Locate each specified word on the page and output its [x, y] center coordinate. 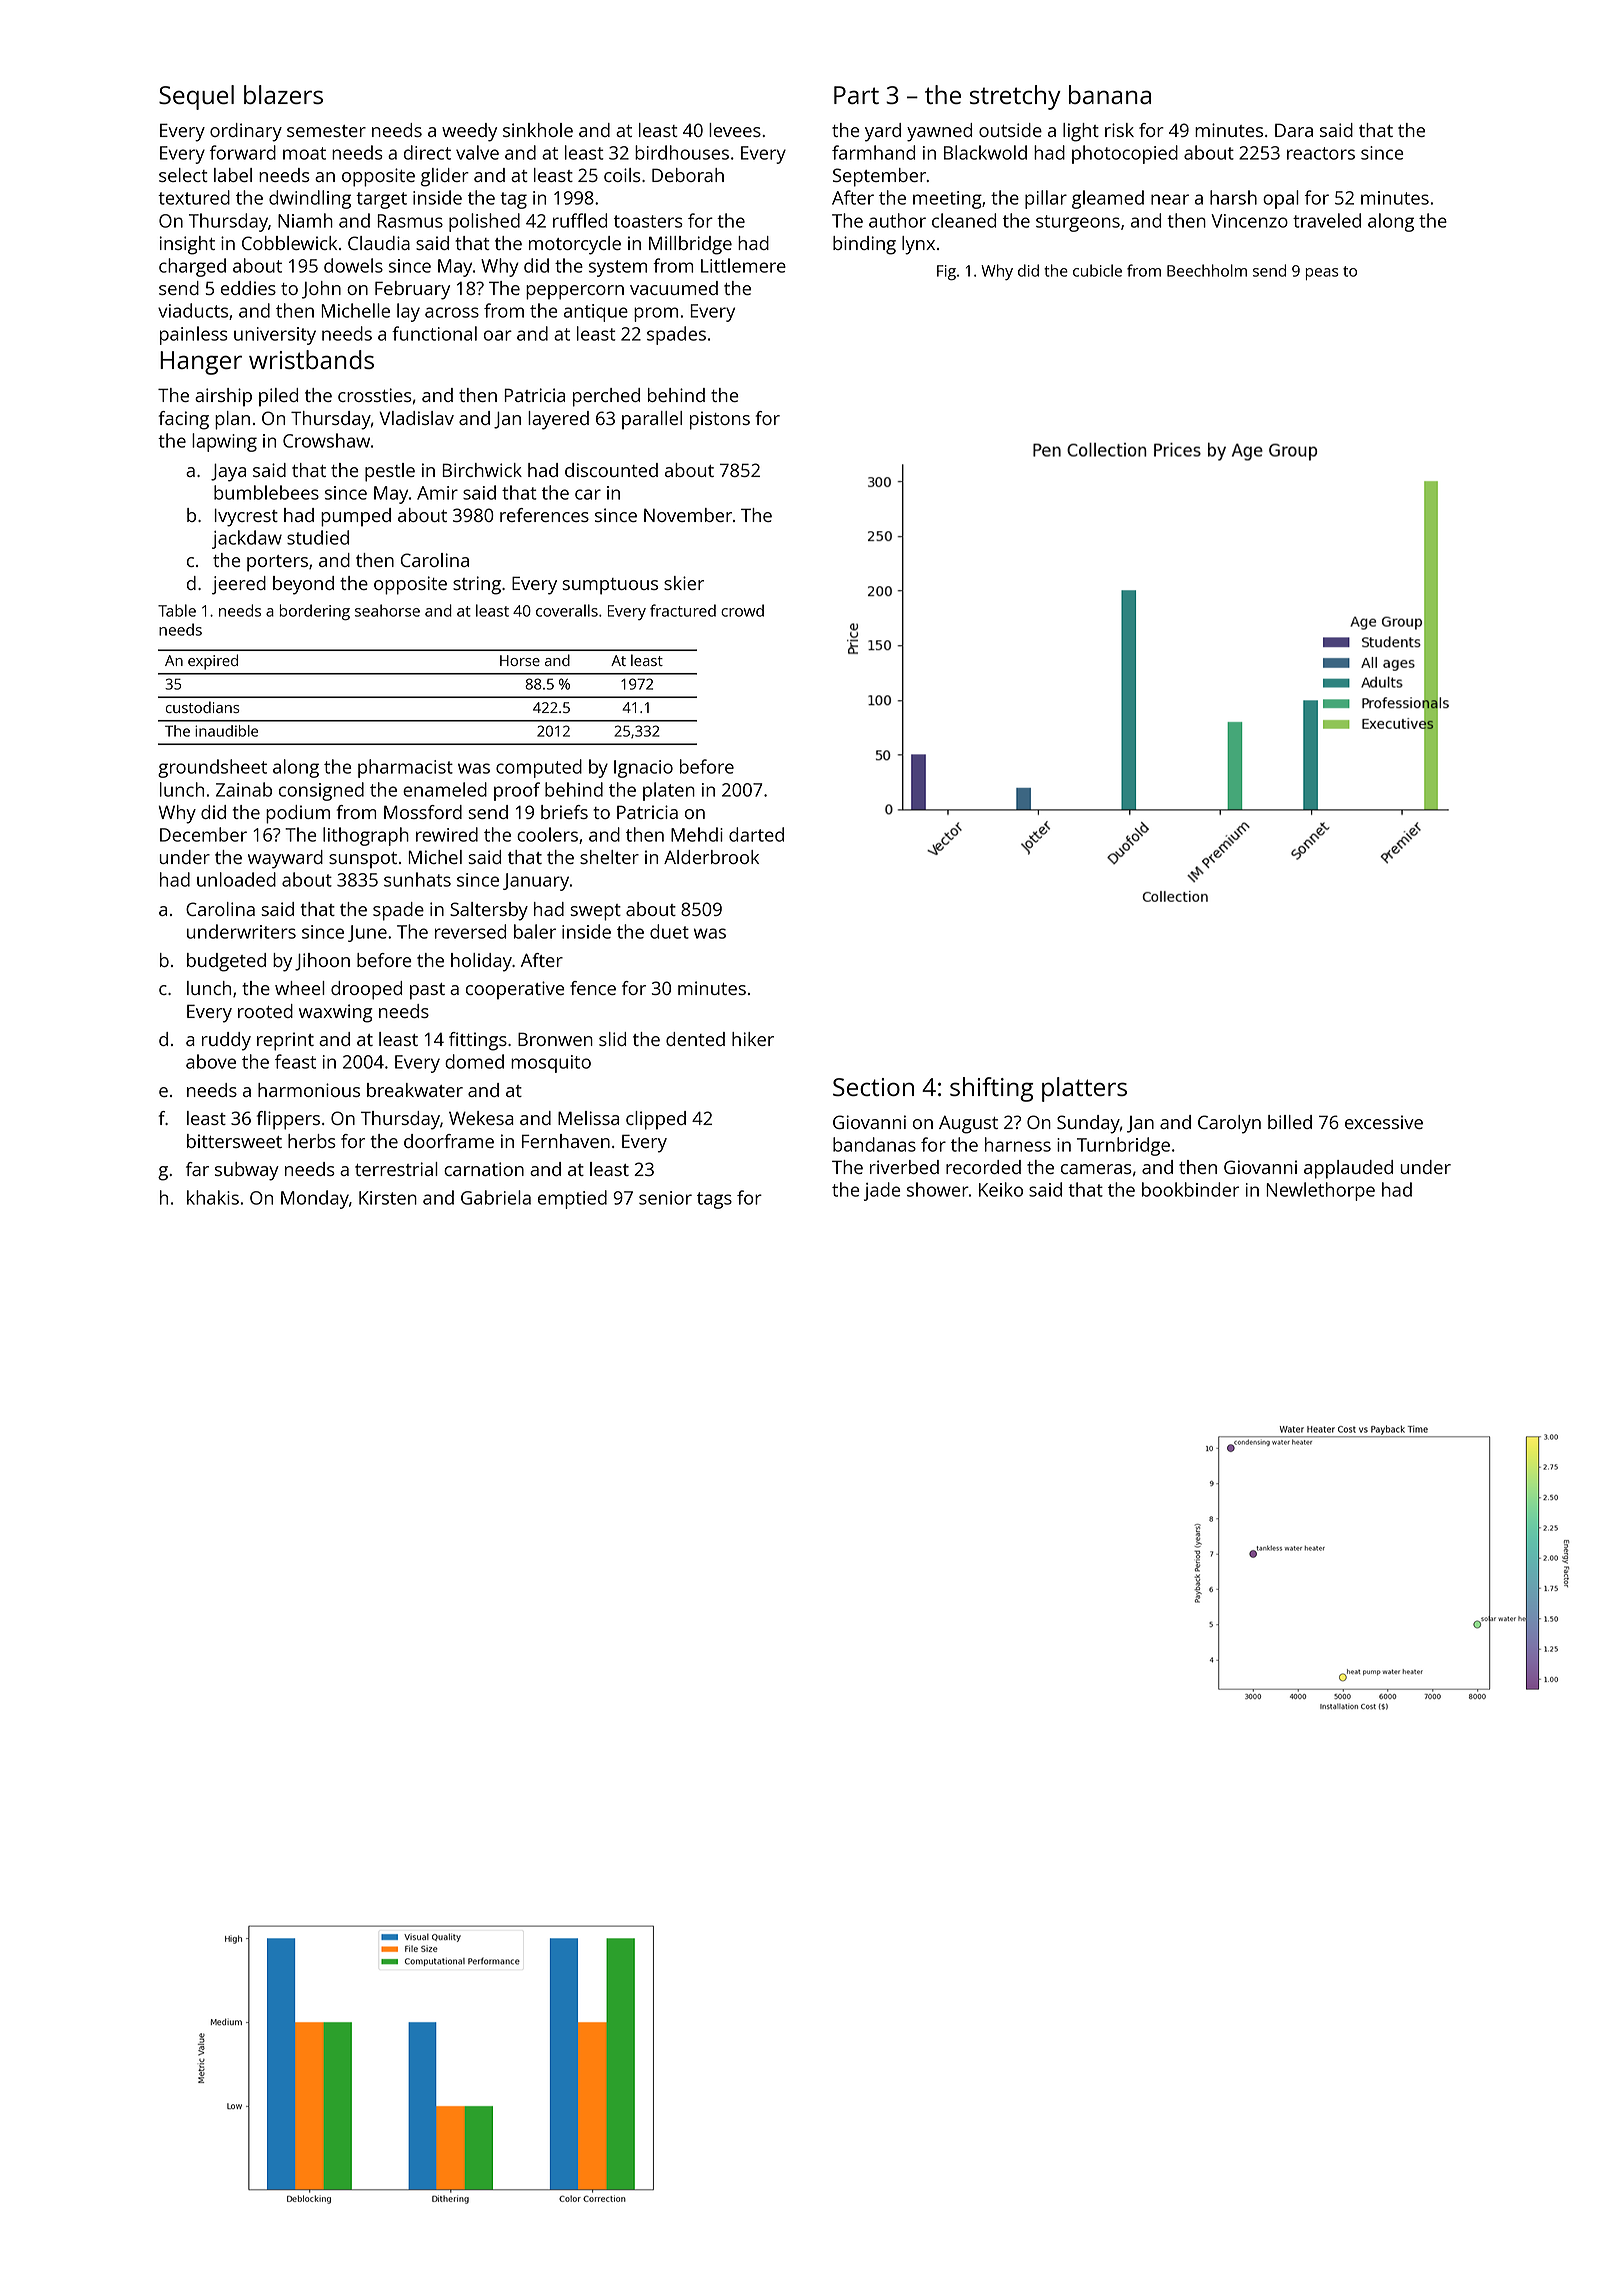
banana [1110, 94]
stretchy [1015, 97]
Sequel [196, 97]
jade [882, 1191]
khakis [213, 1197]
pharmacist [405, 768]
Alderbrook [711, 857]
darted [756, 834]
